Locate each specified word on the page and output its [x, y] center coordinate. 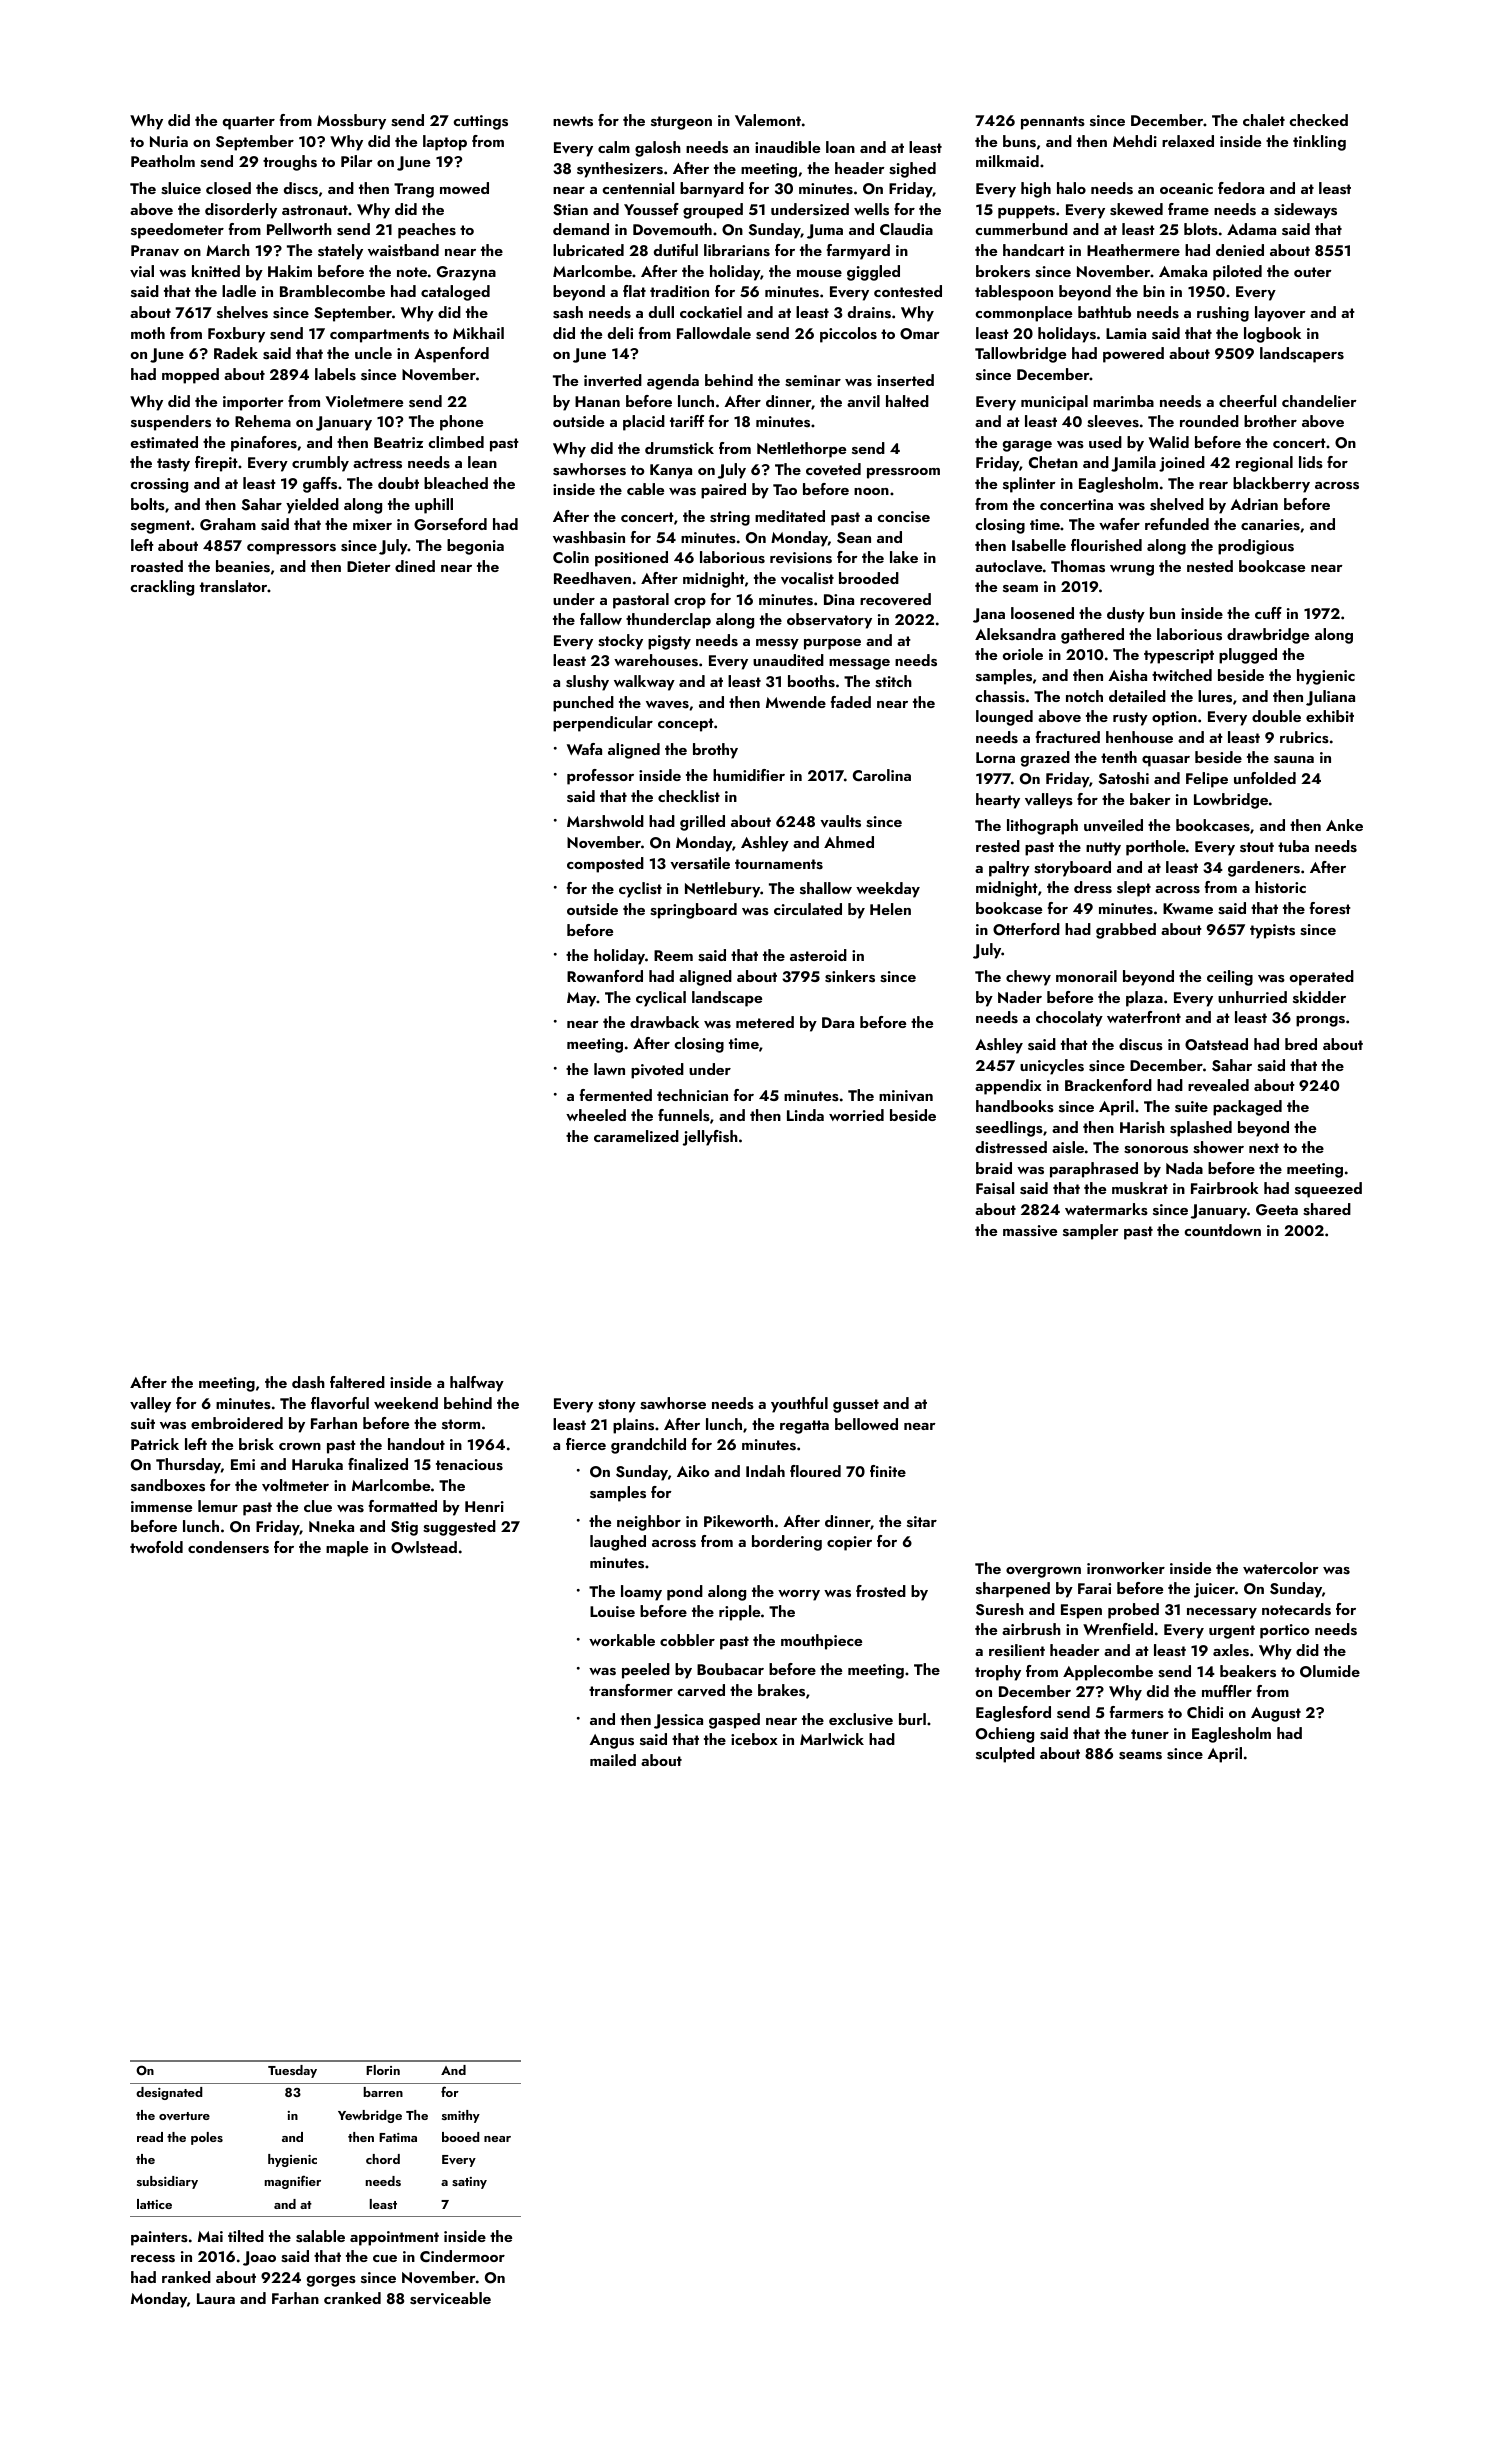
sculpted [1005, 1755]
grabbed [1126, 931]
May [582, 999]
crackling [162, 588]
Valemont [768, 120]
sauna [1294, 760]
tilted [246, 2236]
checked [1318, 120]
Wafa [584, 749]
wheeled [596, 1115]
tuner [1150, 1734]
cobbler [687, 1640]
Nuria [169, 141]
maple [347, 1549]
